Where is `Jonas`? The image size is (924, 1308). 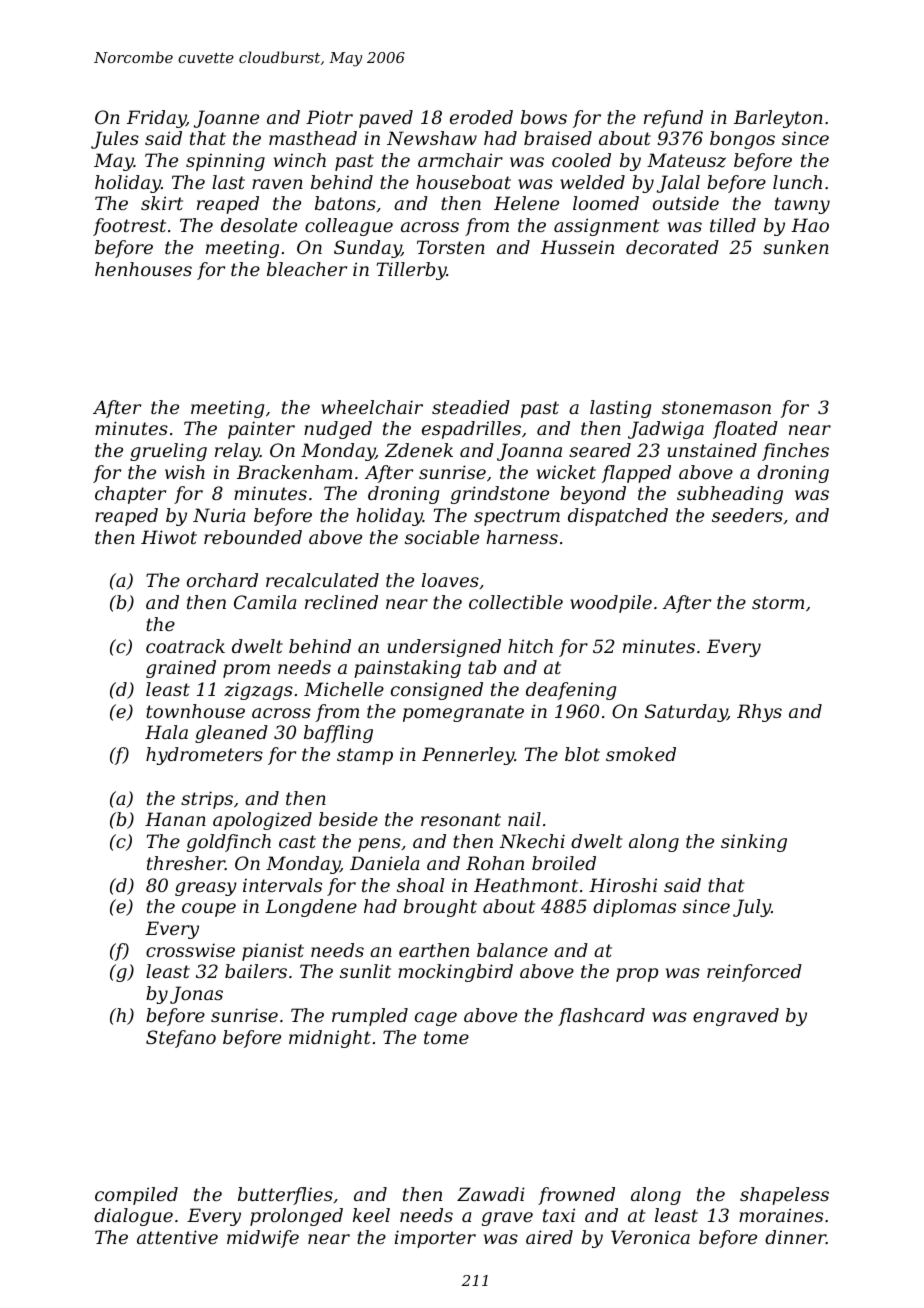 Jonas is located at coordinates (196, 995).
